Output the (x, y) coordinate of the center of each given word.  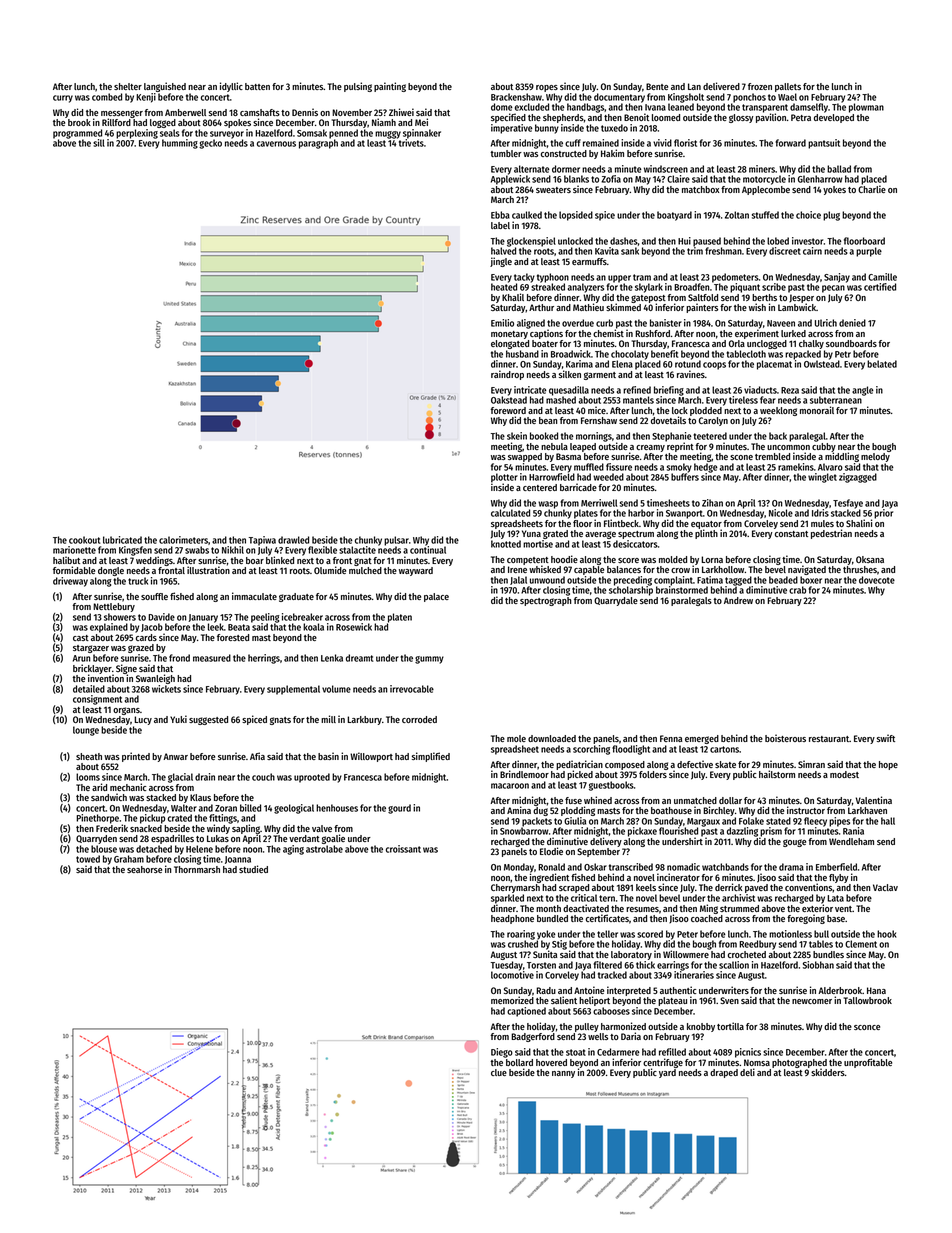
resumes (642, 909)
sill (99, 143)
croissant (403, 849)
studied (253, 869)
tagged (738, 581)
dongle (111, 571)
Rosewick (354, 627)
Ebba (500, 215)
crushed (523, 944)
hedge (706, 468)
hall (888, 821)
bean (548, 420)
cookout (85, 540)
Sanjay (837, 278)
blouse (104, 849)
